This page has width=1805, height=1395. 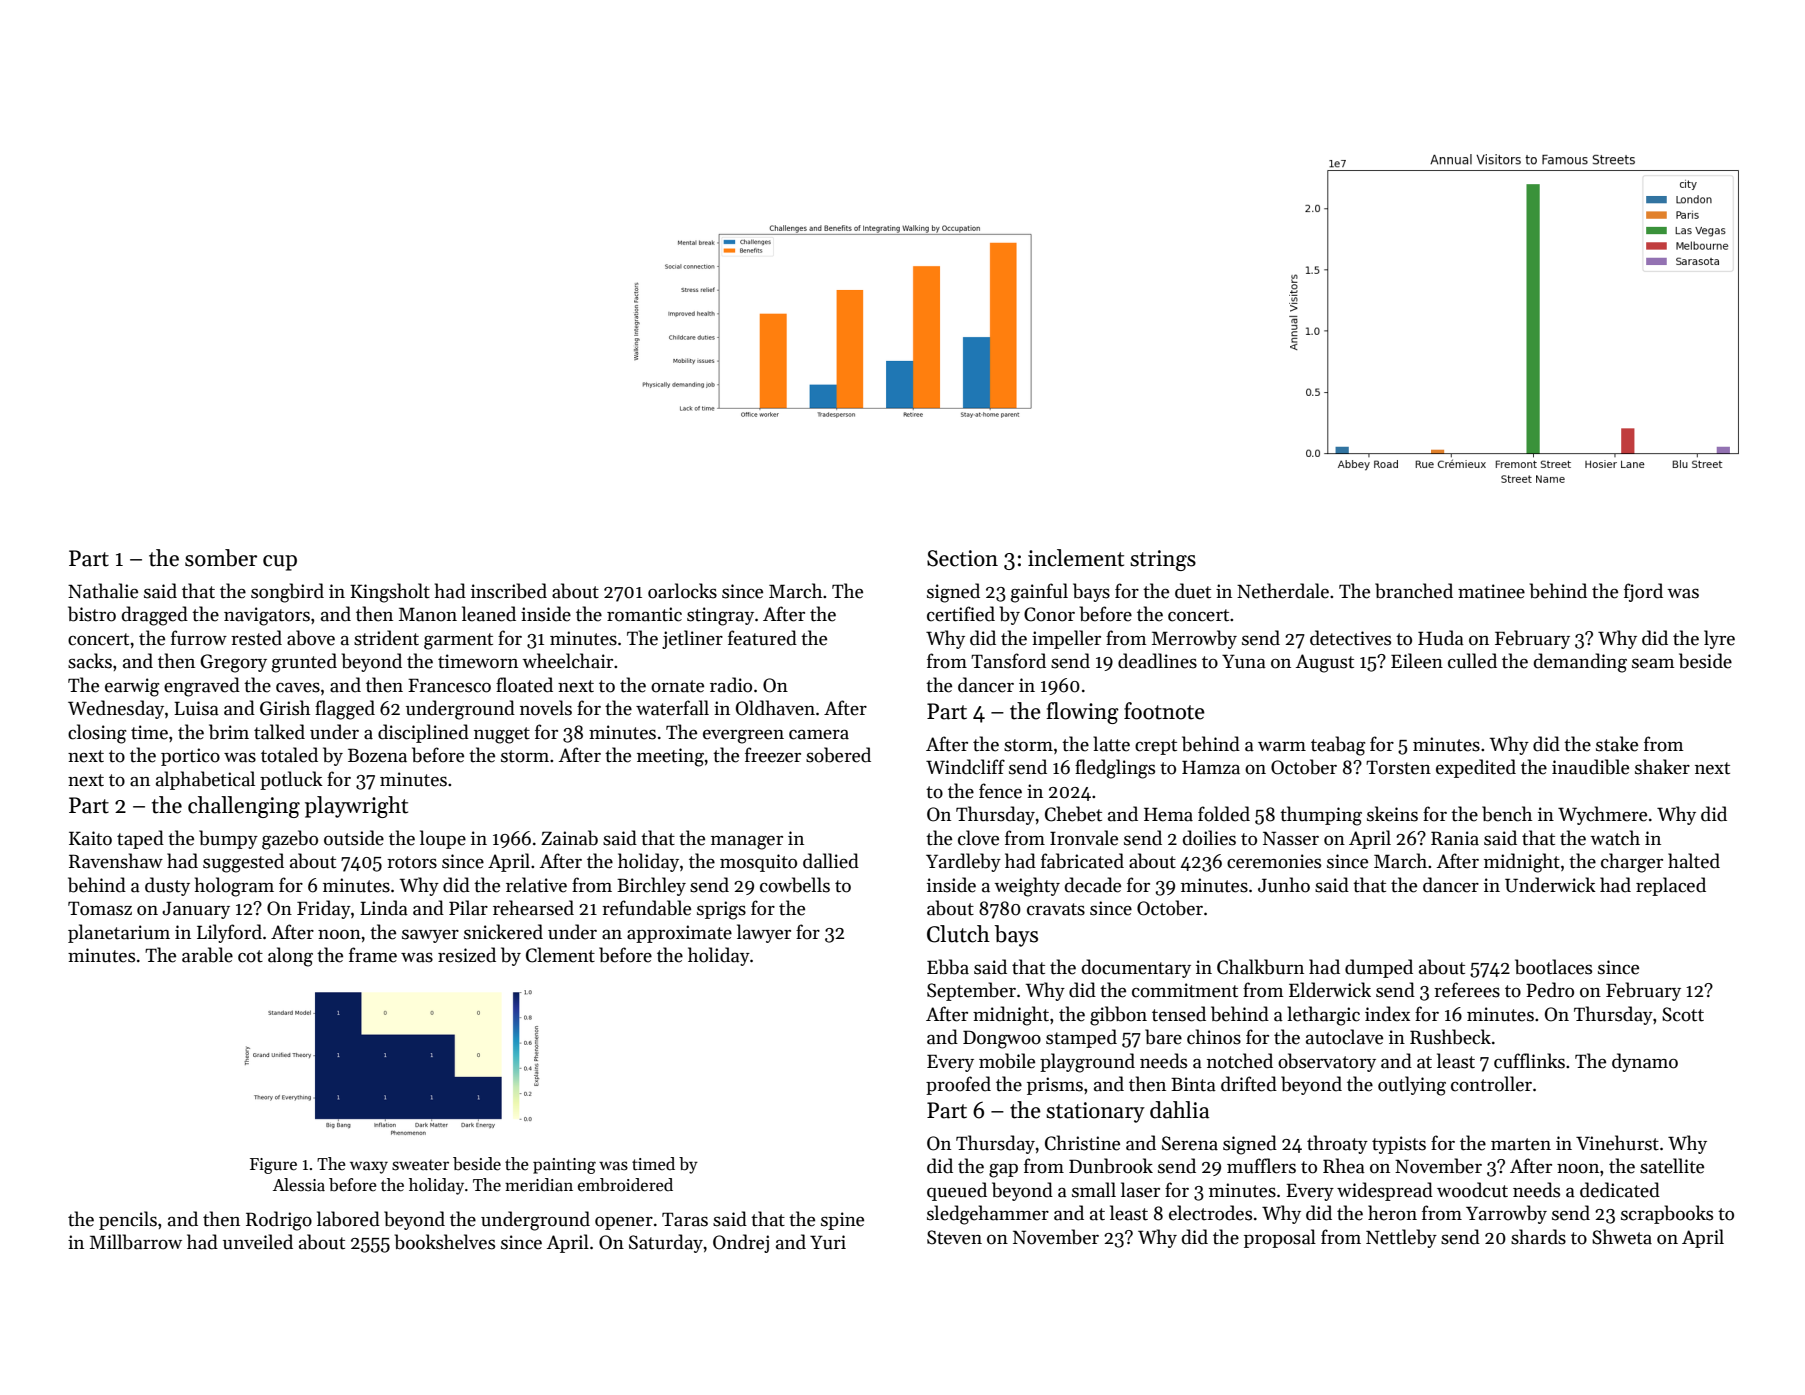 I want to click on songbird, so click(x=287, y=593).
